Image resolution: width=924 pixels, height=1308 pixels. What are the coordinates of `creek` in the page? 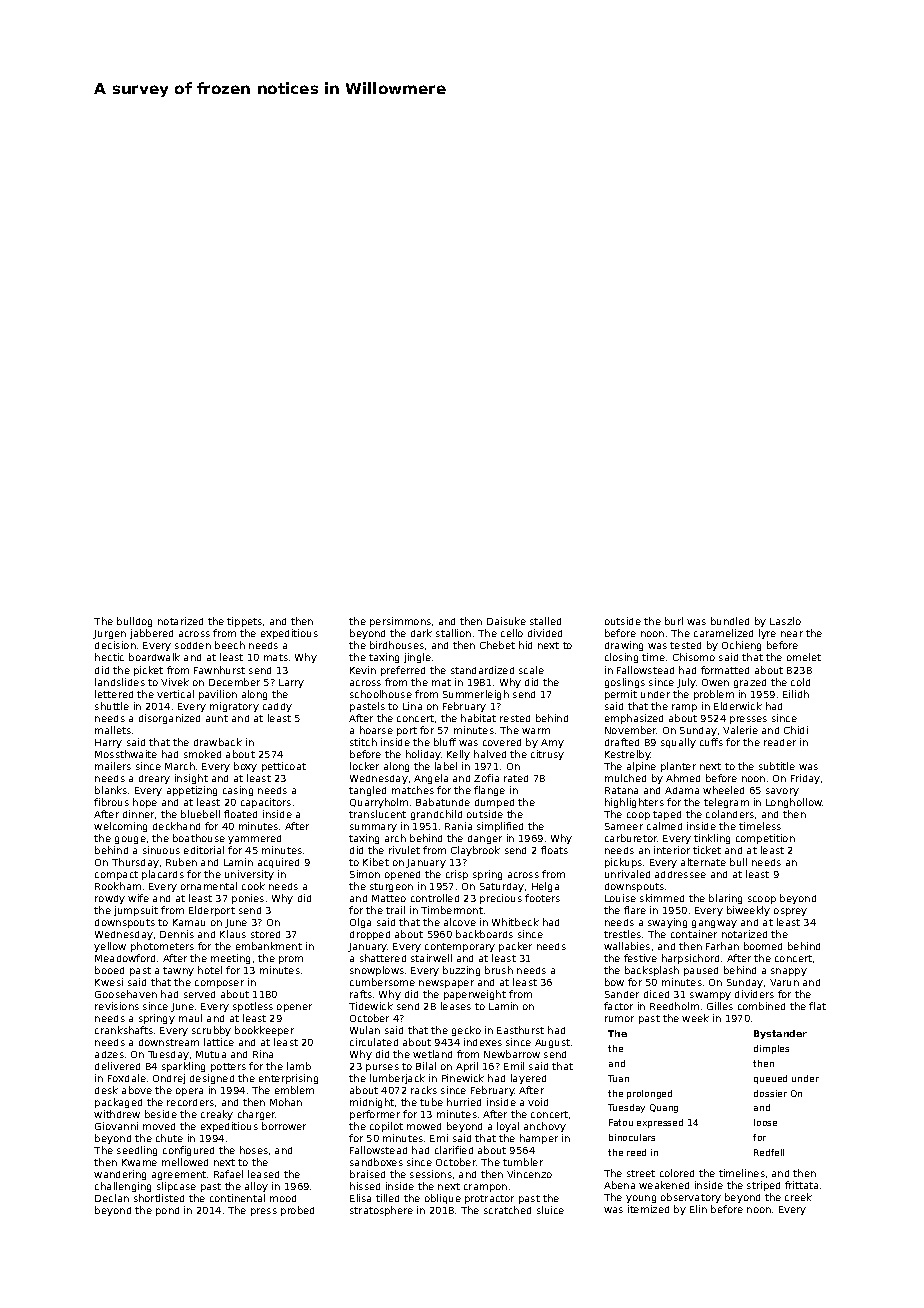 It's located at (798, 1197).
